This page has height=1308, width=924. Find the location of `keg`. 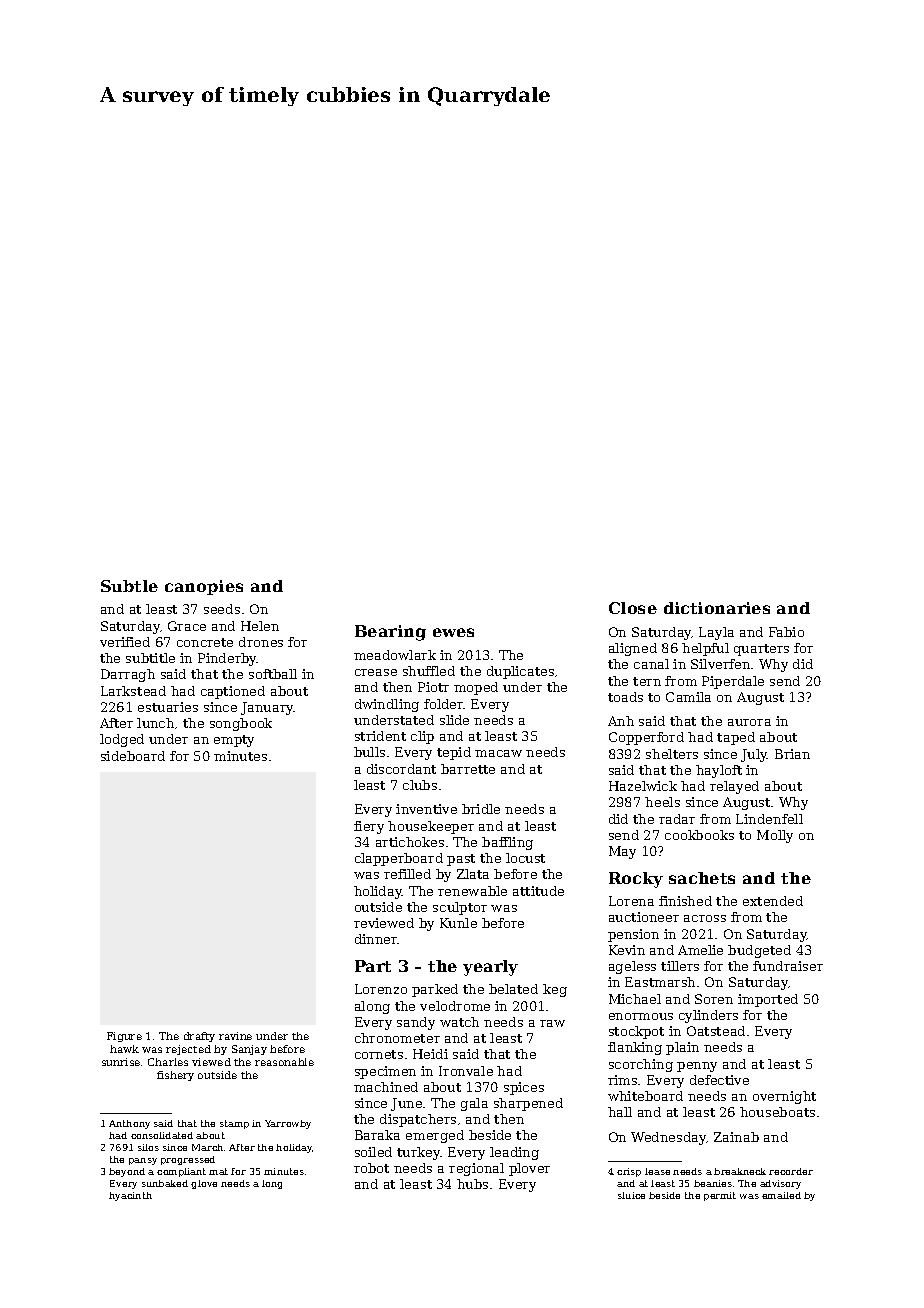

keg is located at coordinates (555, 990).
